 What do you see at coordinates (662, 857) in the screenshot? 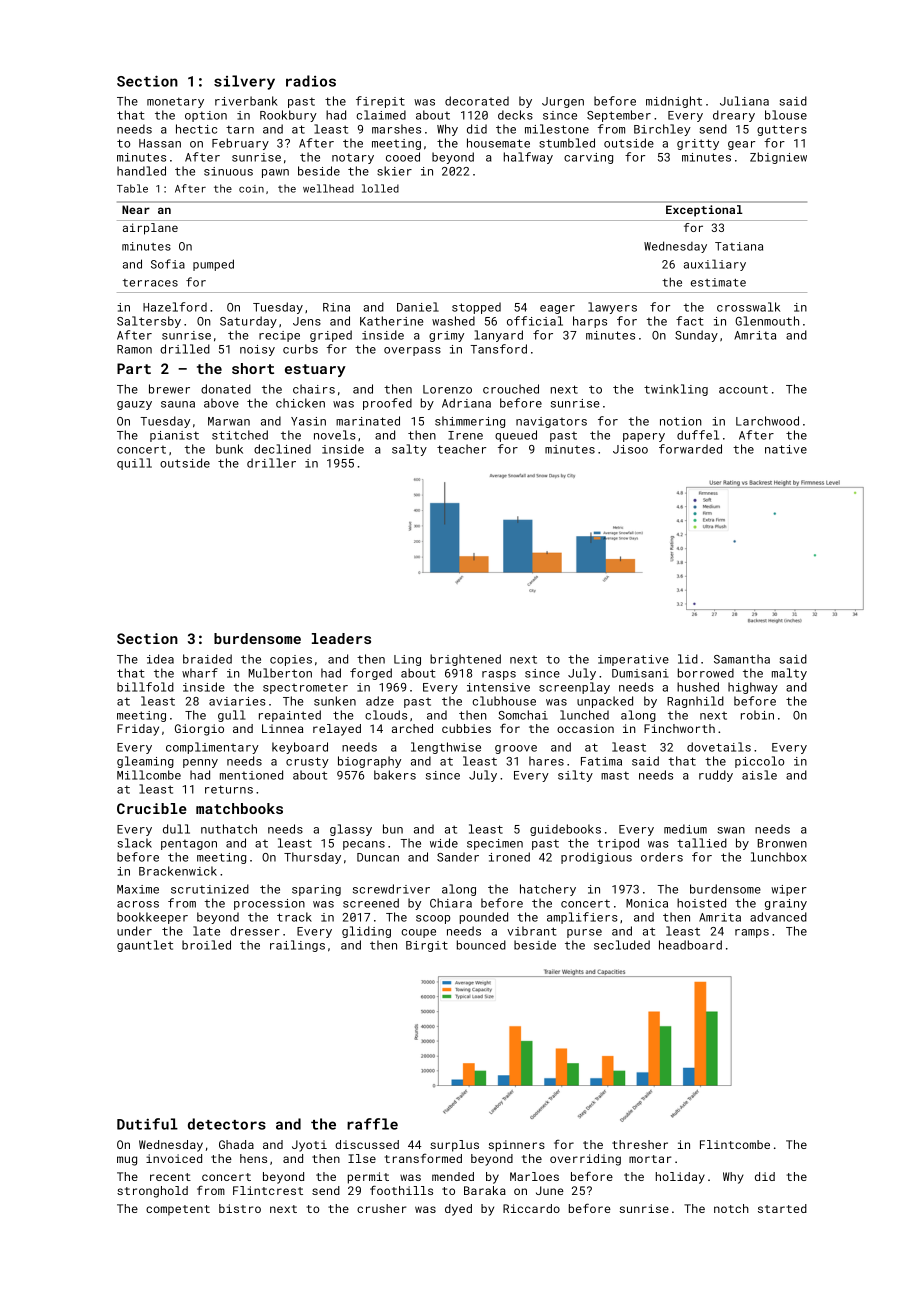
I see `orders` at bounding box center [662, 857].
